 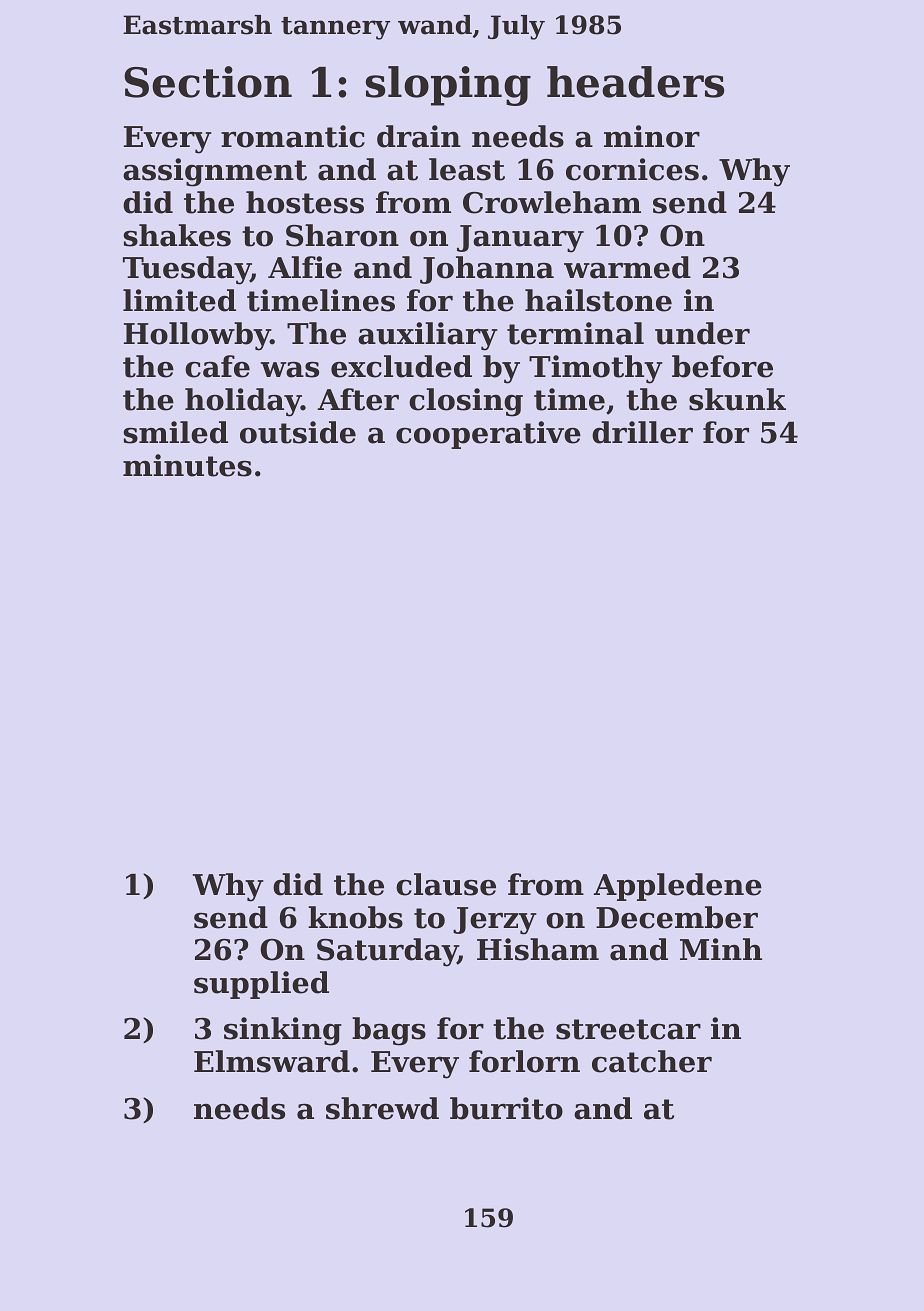 I want to click on Jerzy, so click(x=495, y=921).
